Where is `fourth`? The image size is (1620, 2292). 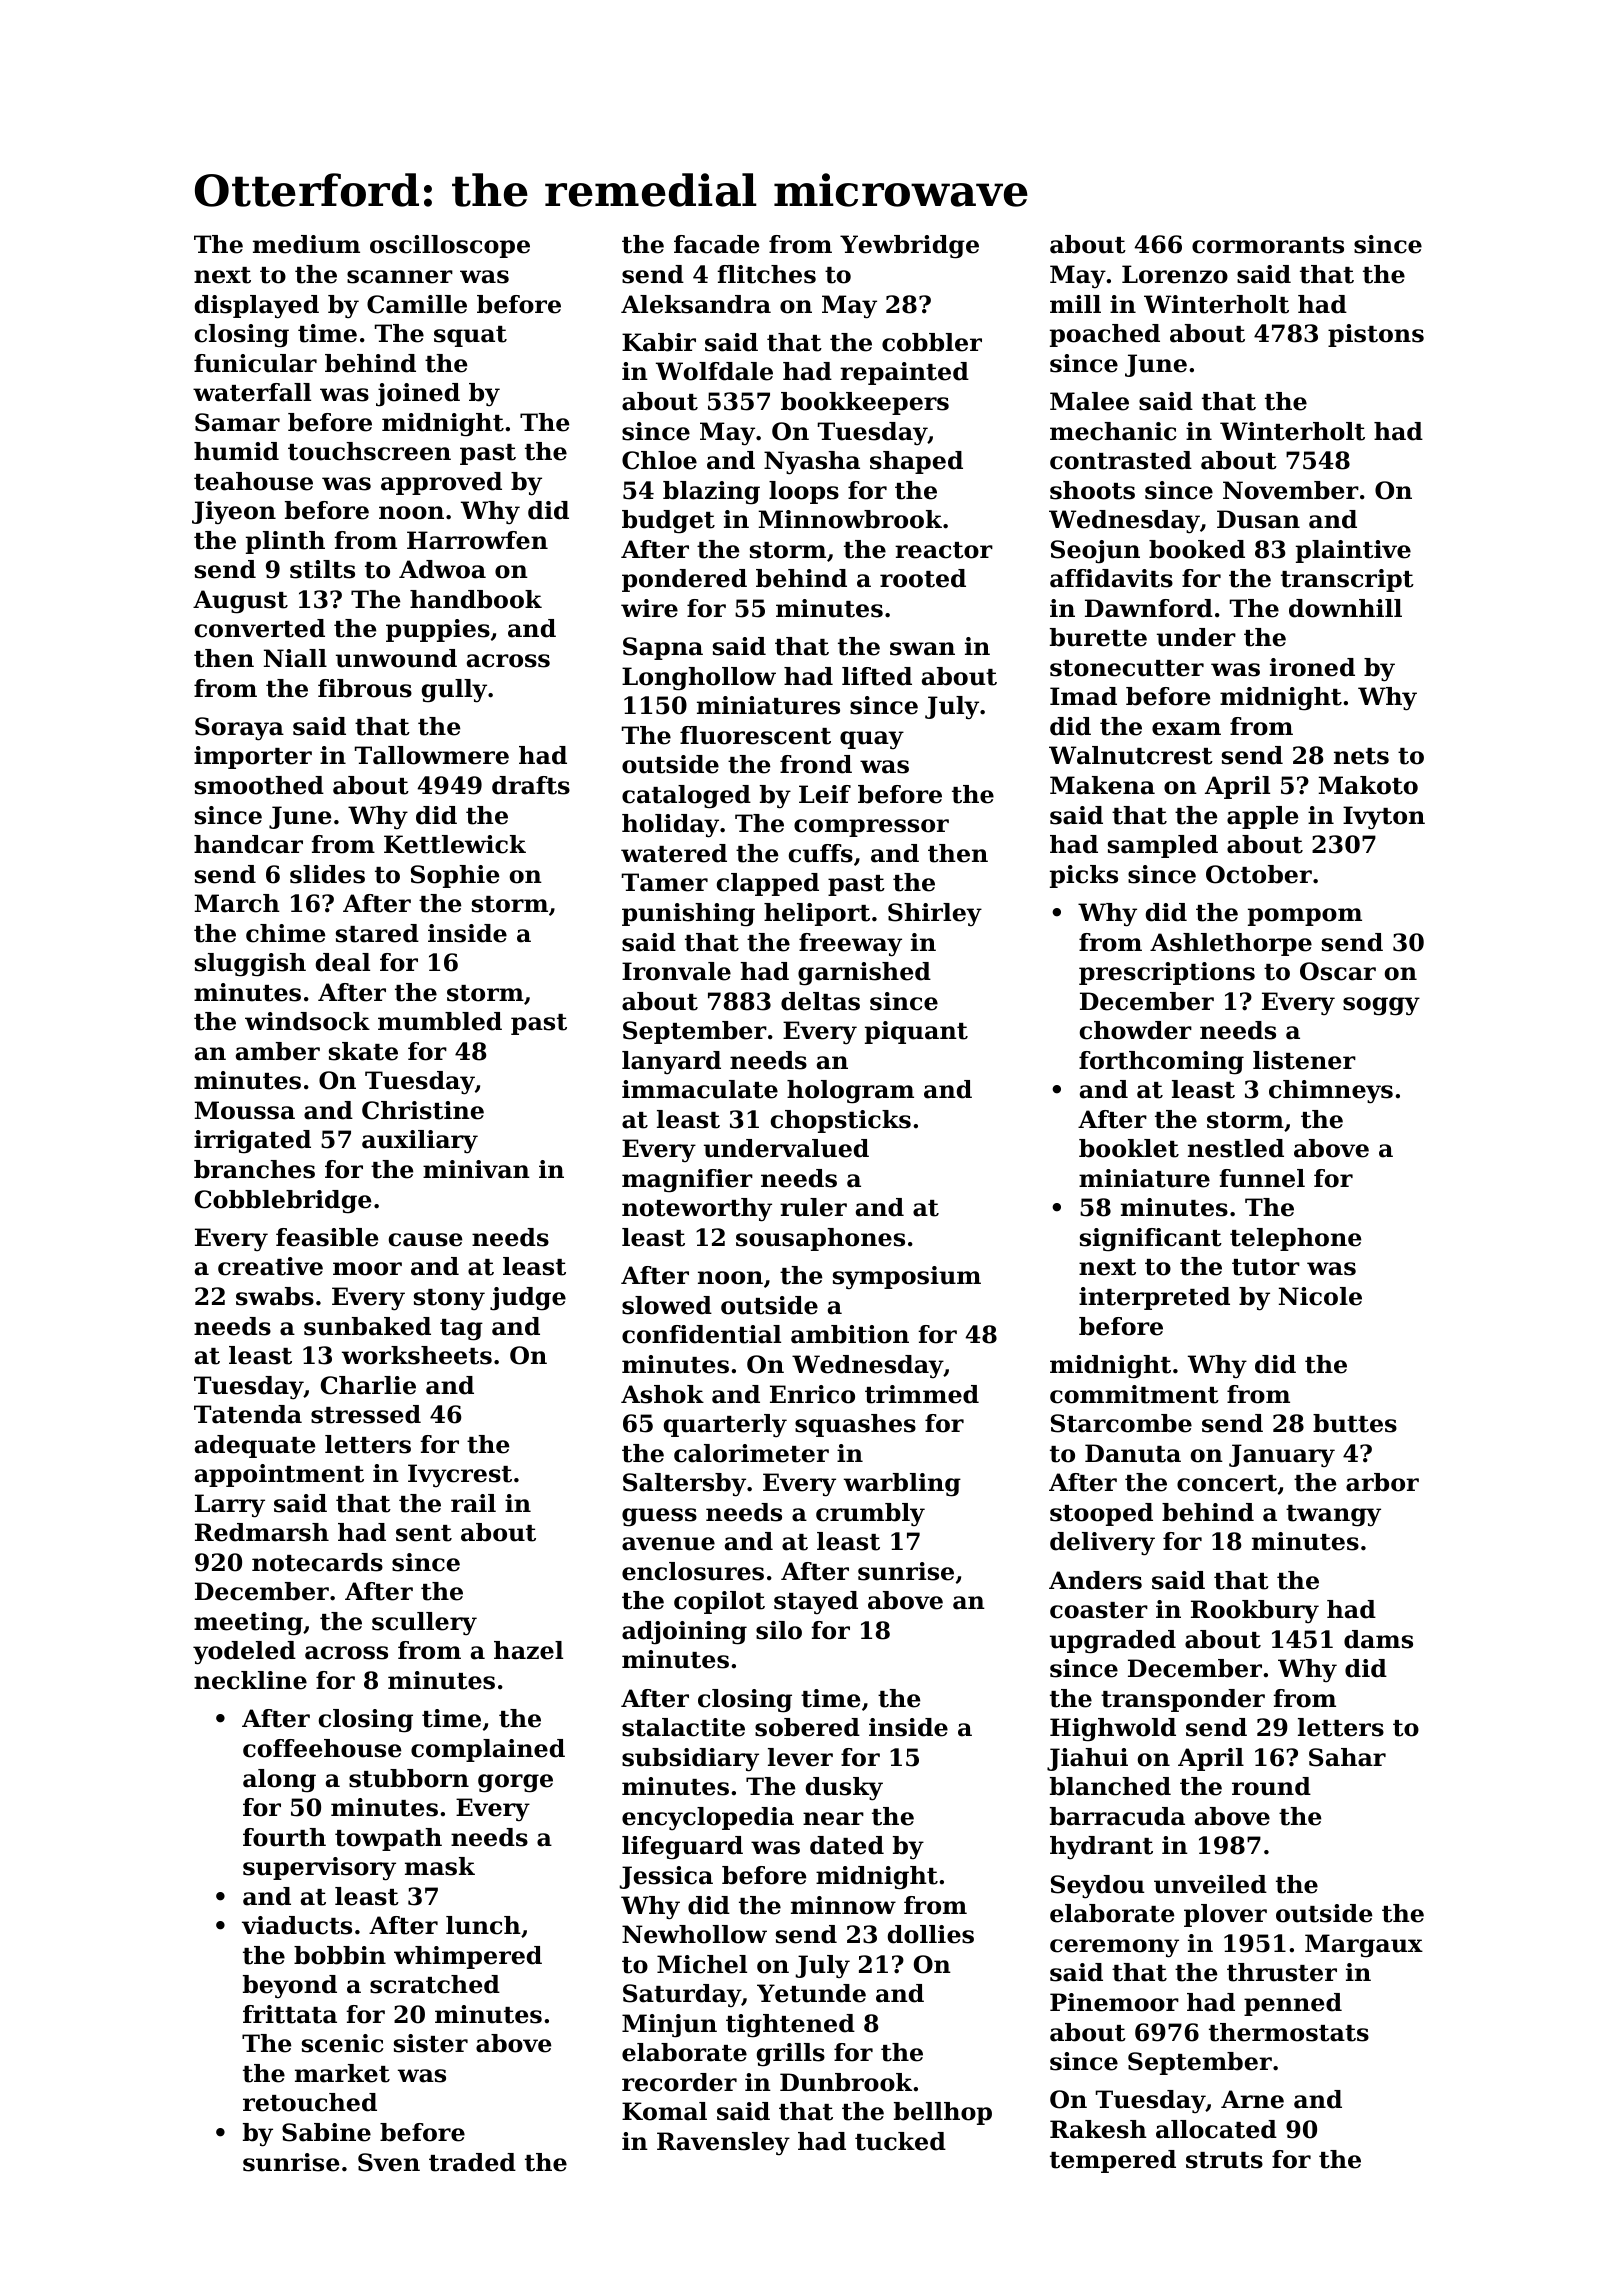
fourth is located at coordinates (284, 1837).
